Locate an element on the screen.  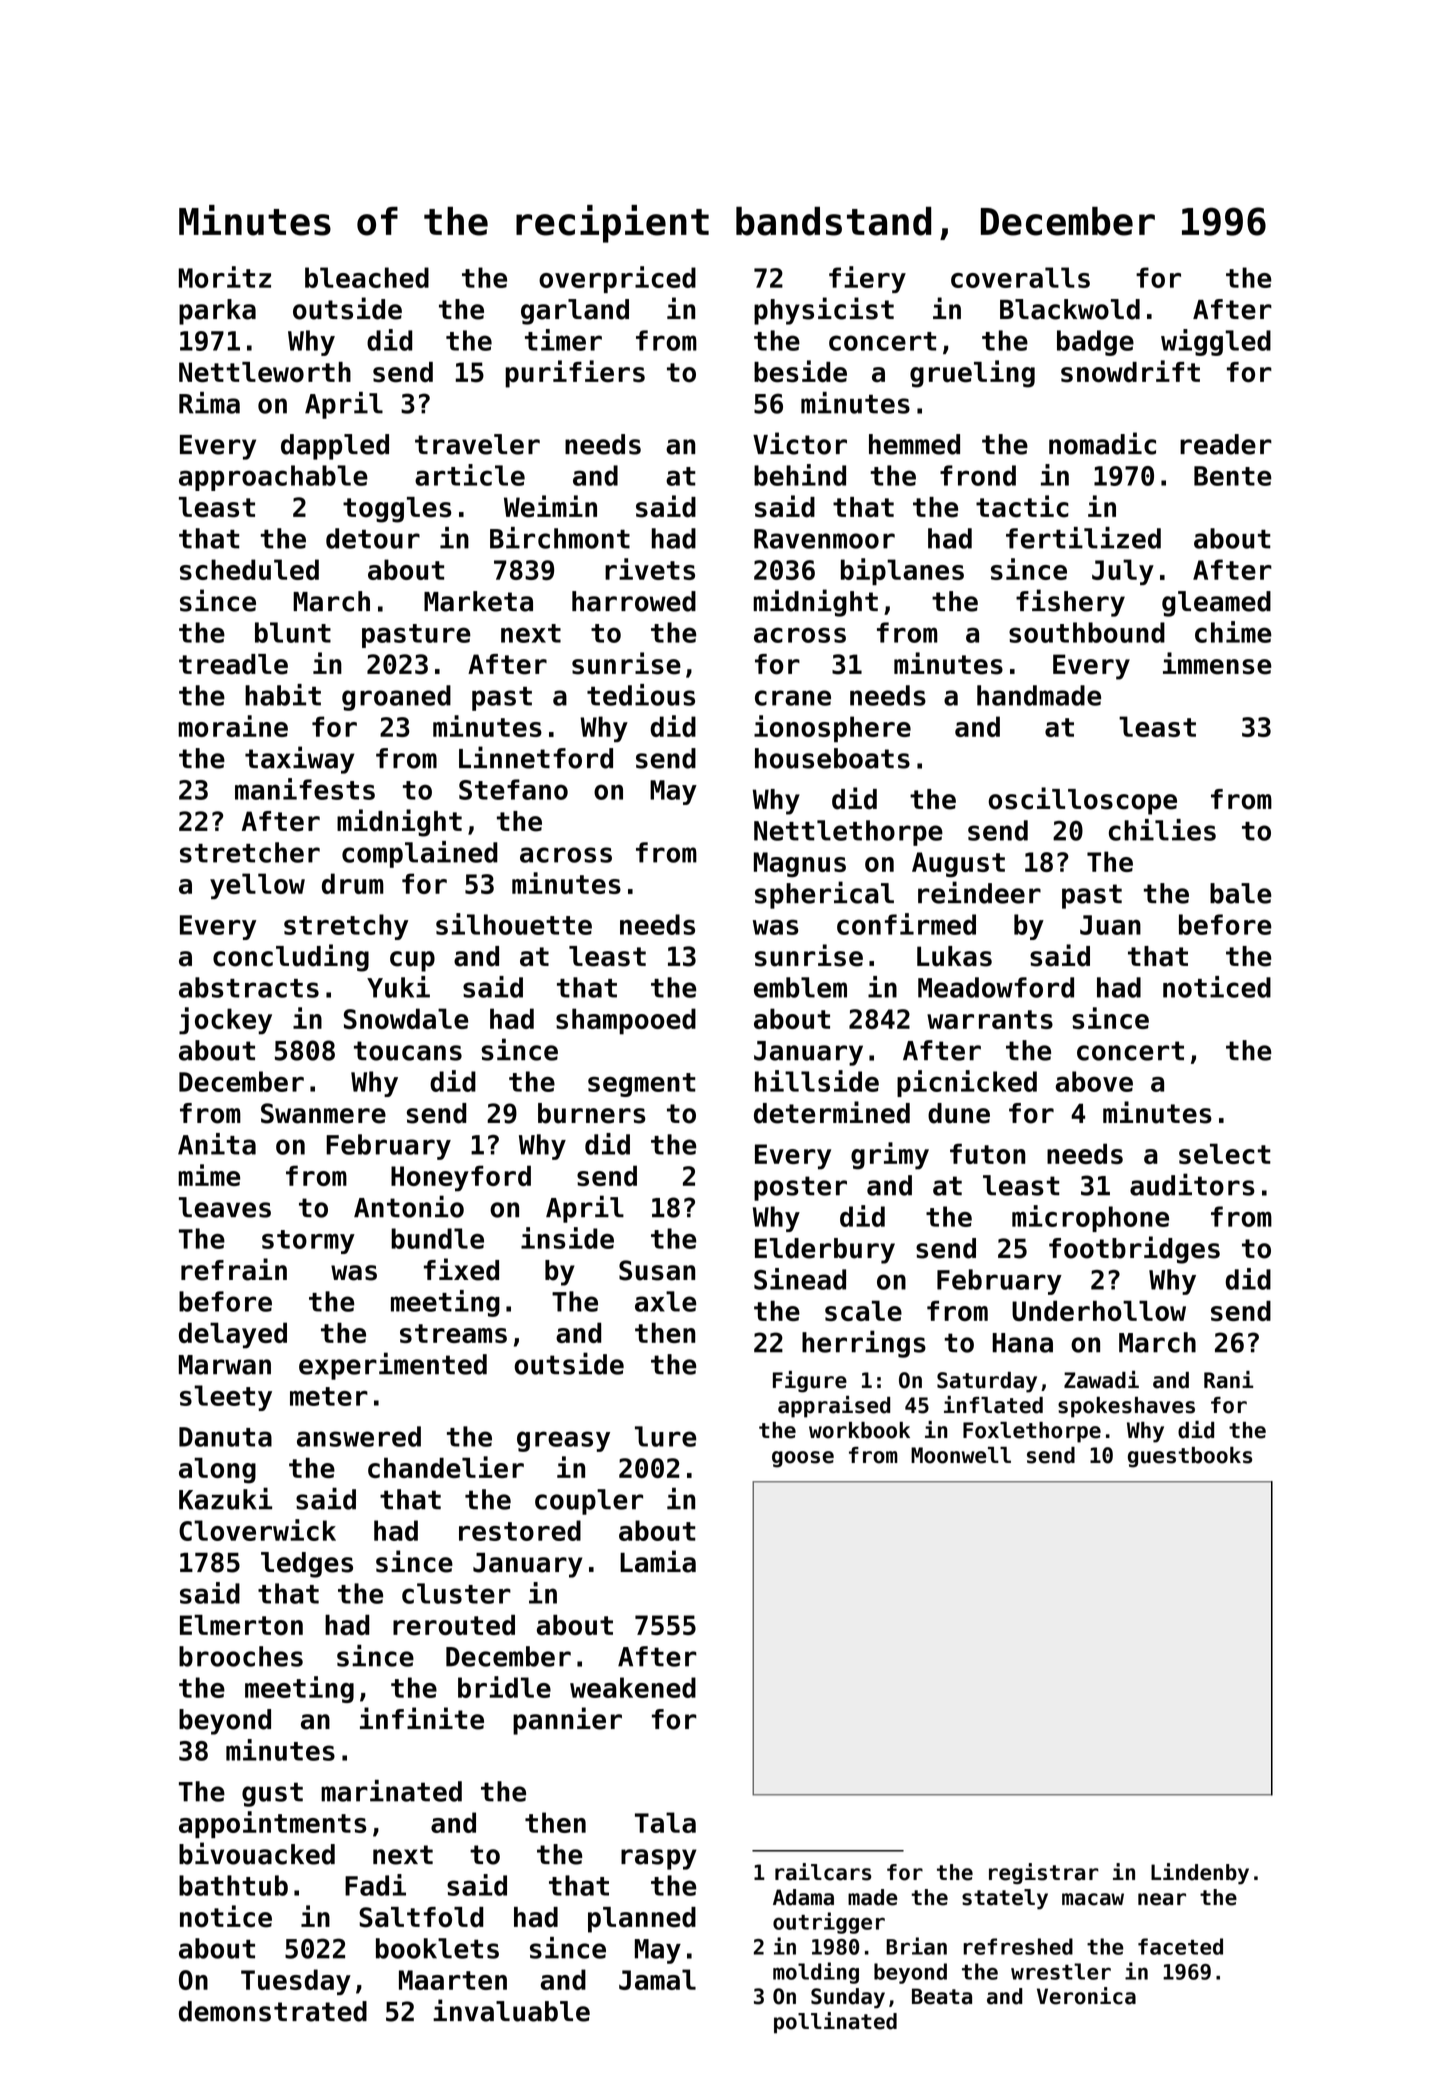
Danuta is located at coordinates (225, 1437).
